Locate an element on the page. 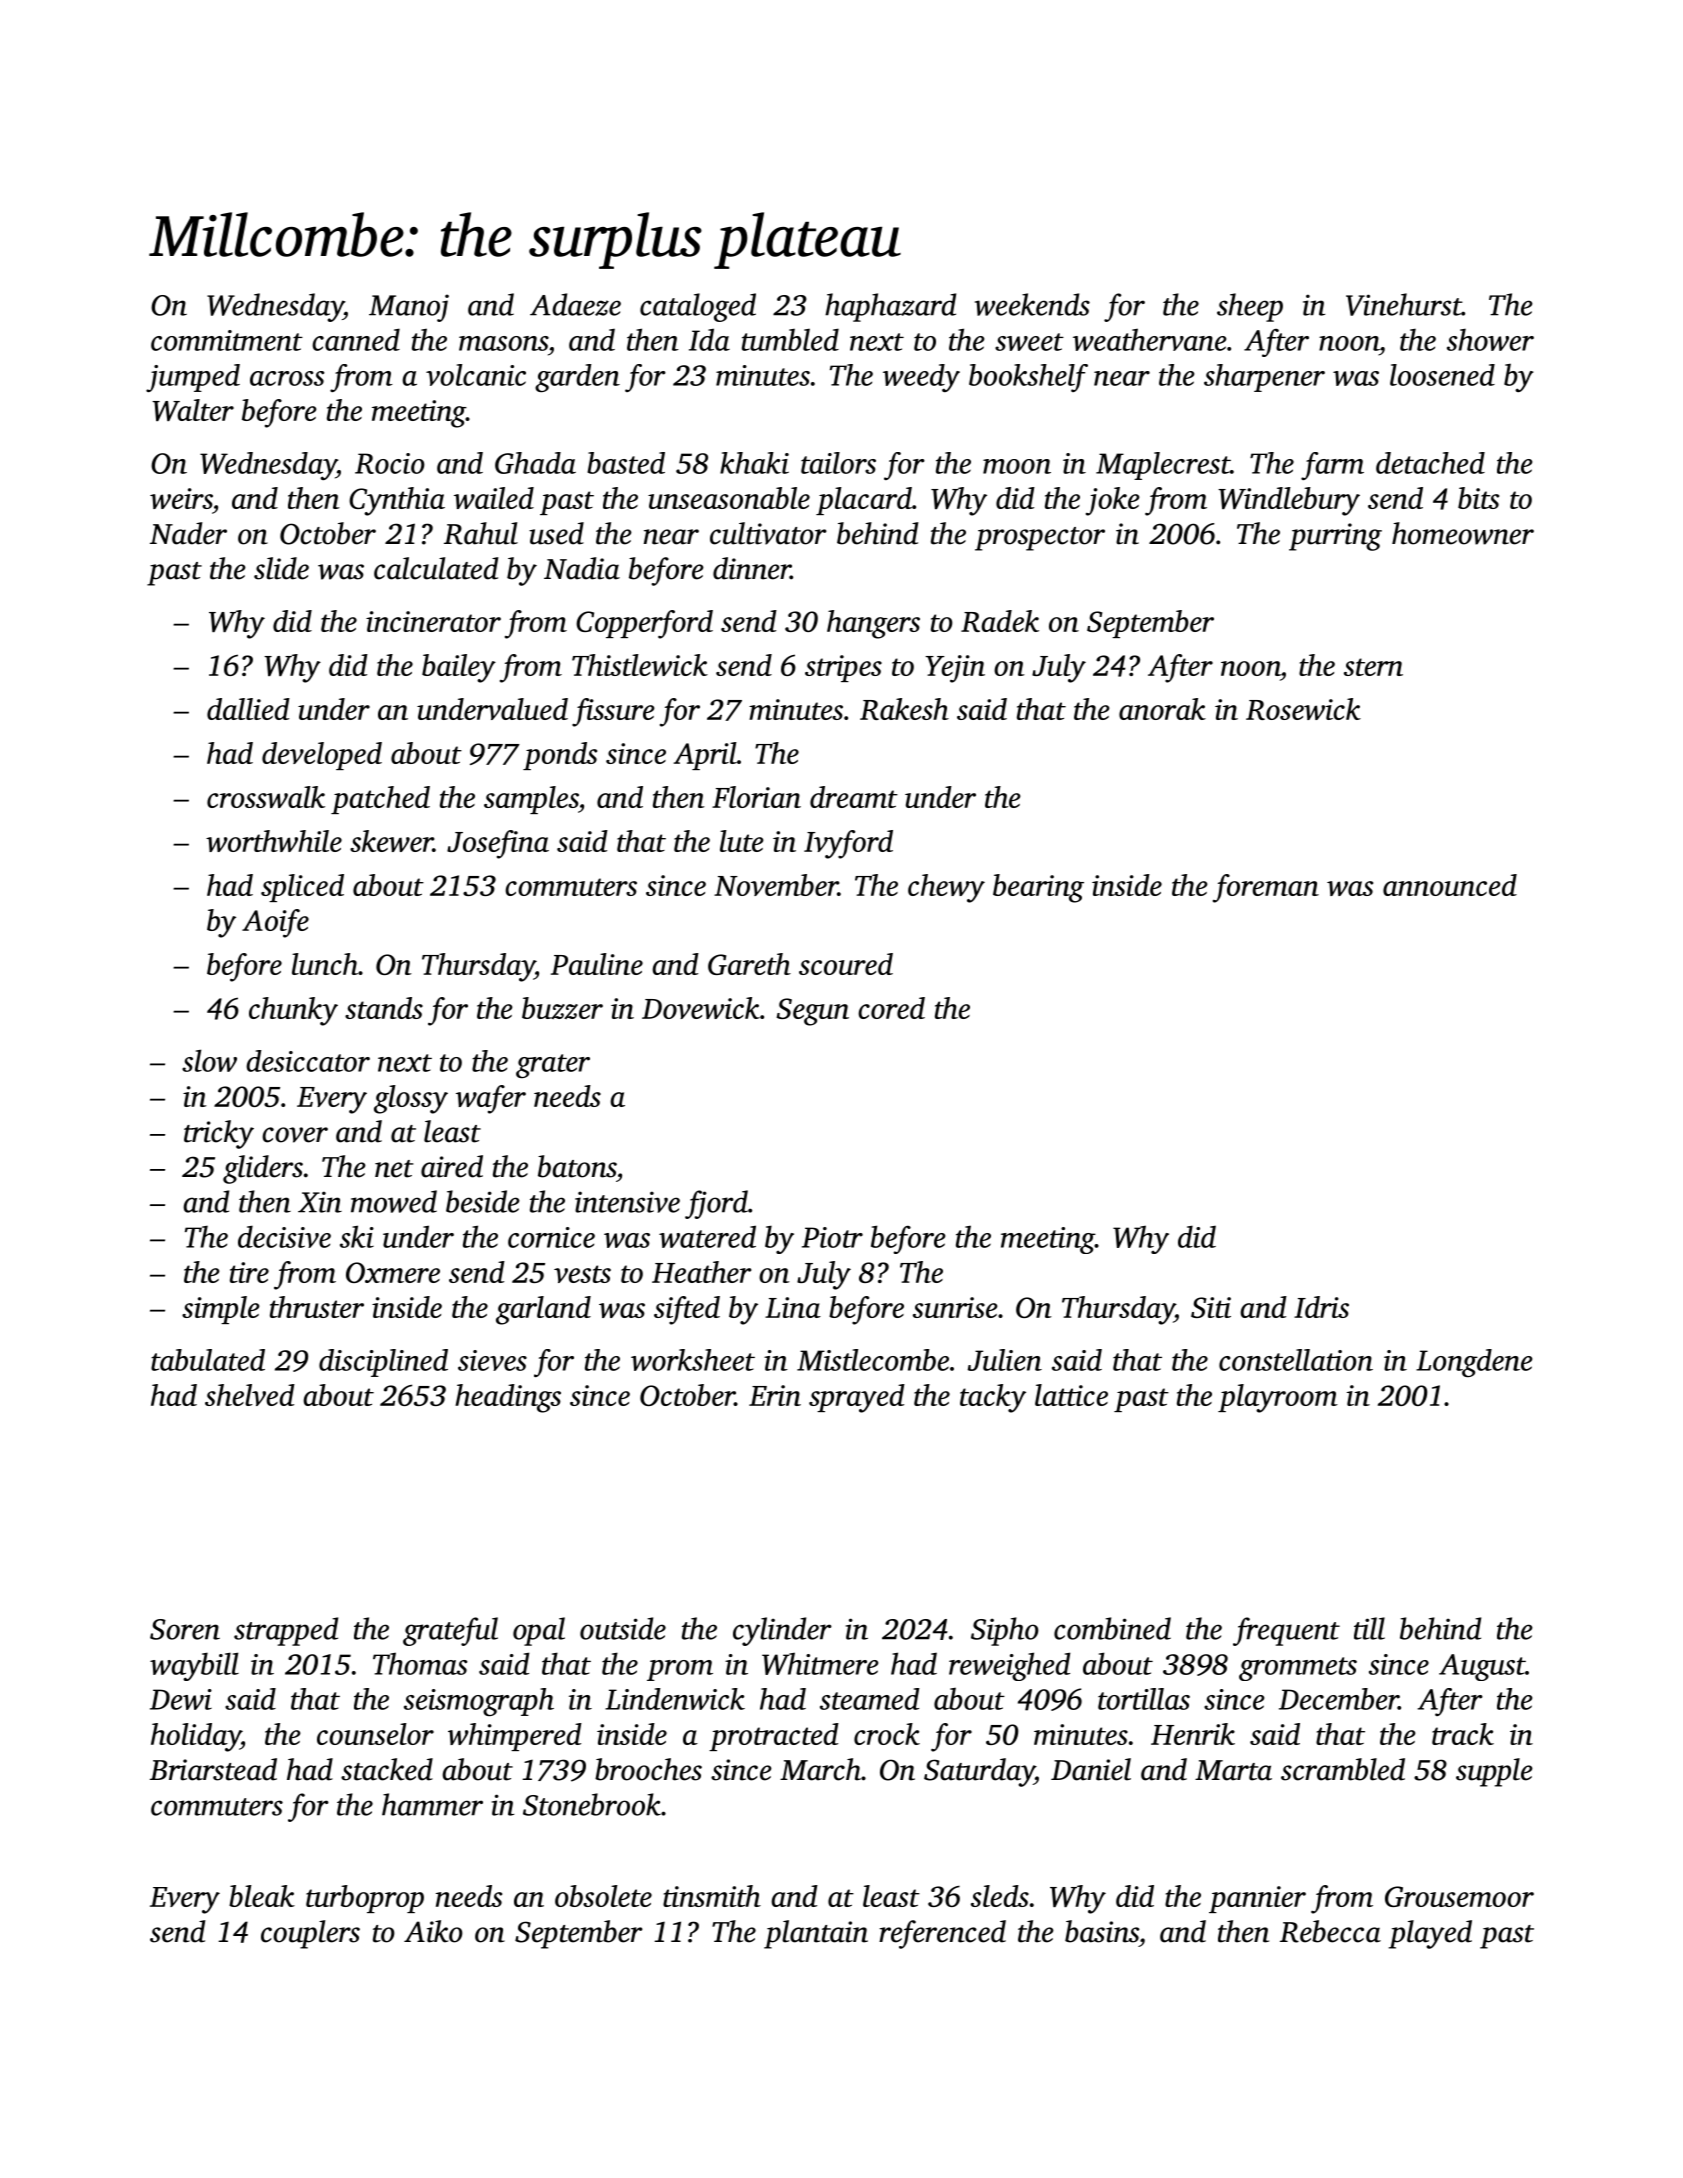  weekends is located at coordinates (1032, 304).
